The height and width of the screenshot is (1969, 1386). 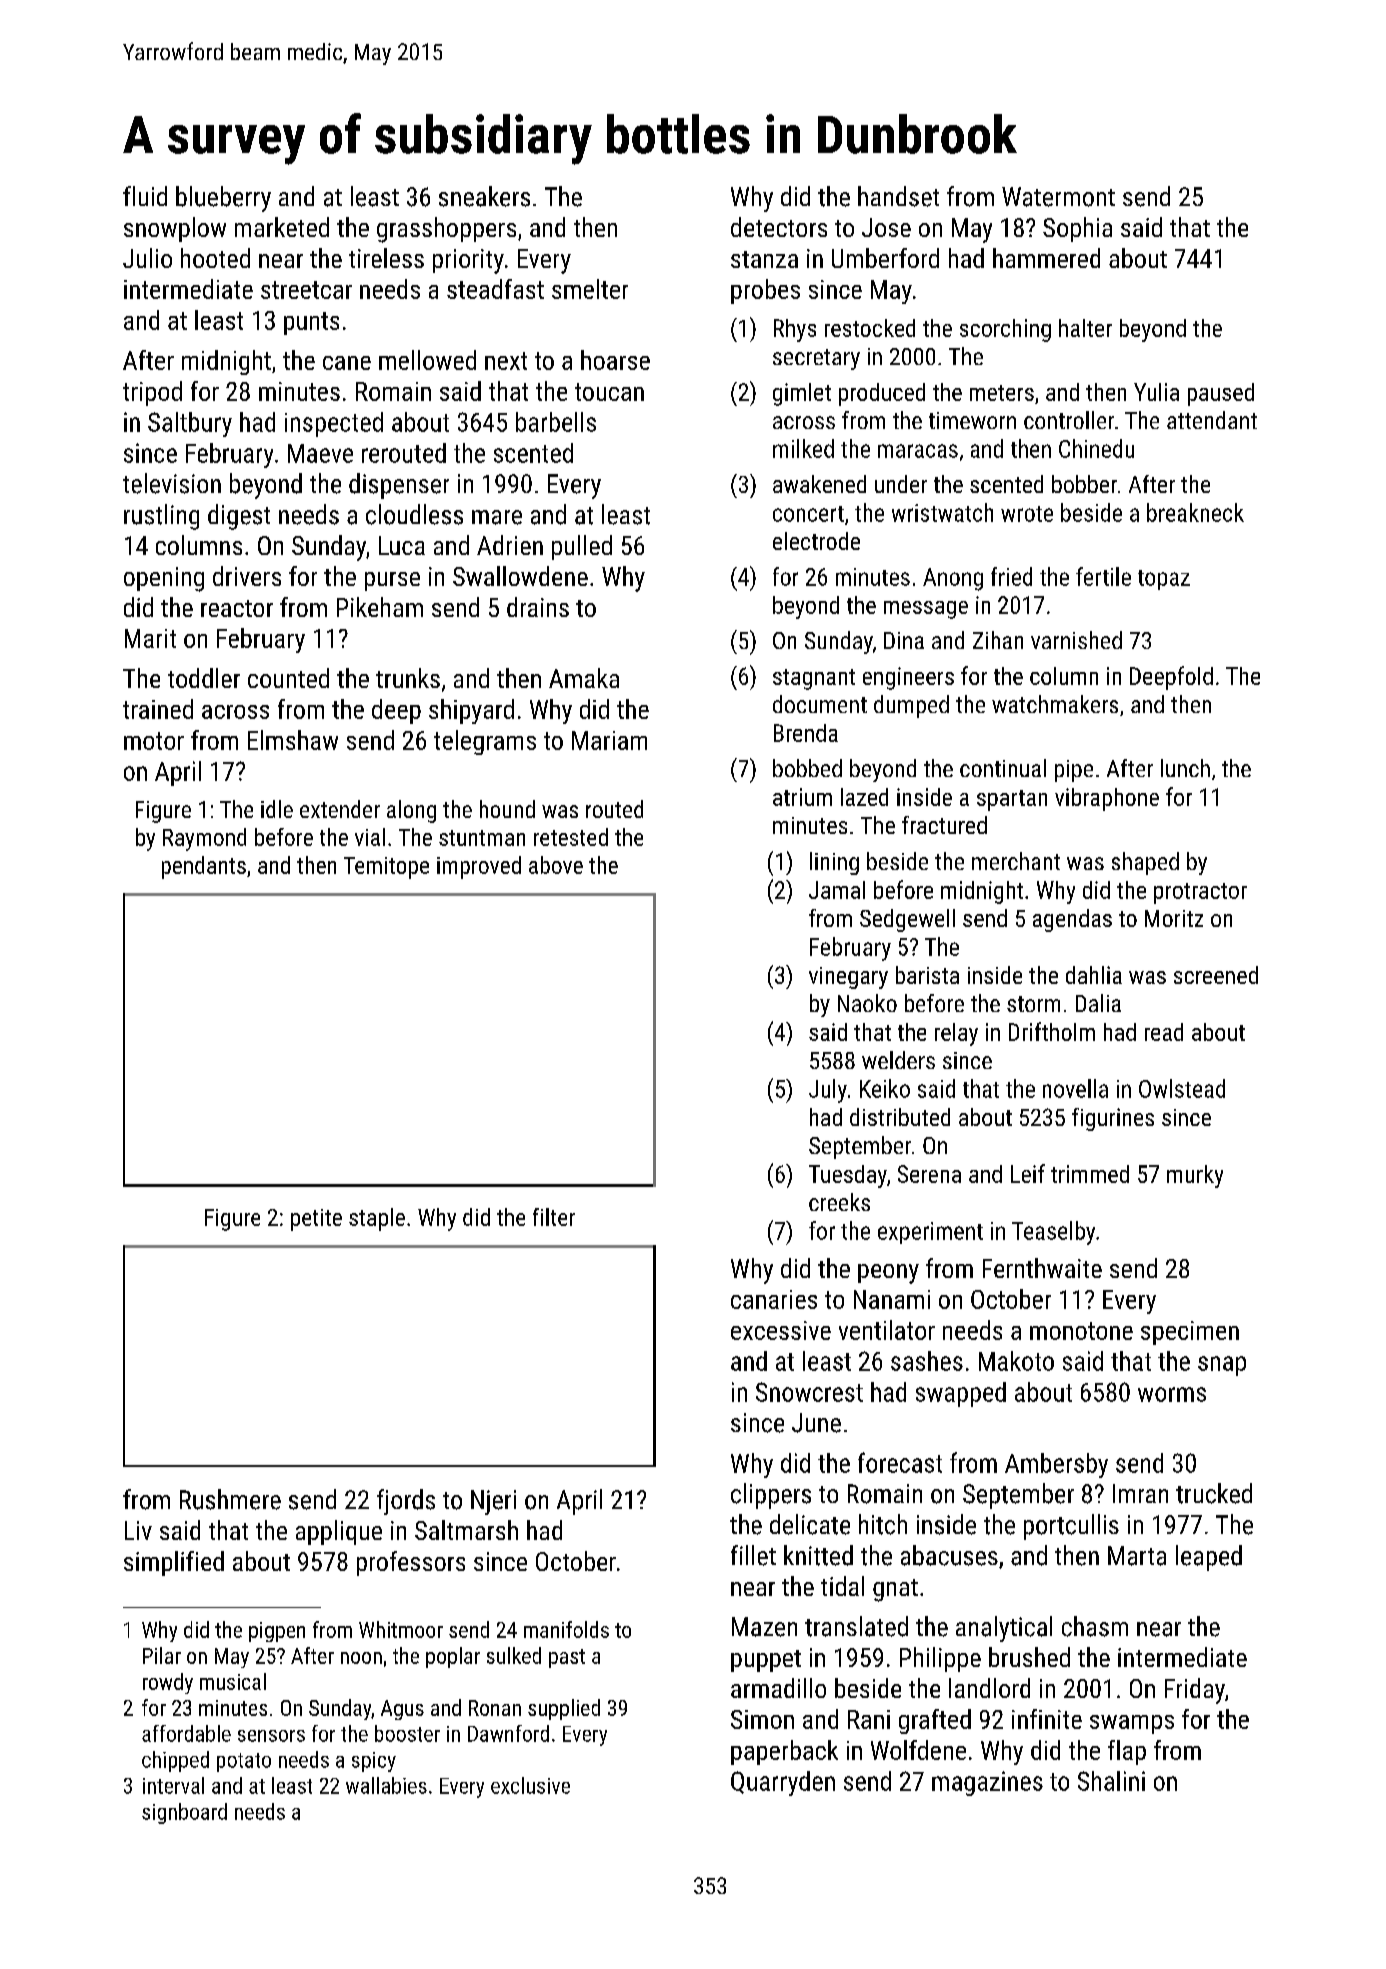 I want to click on swapped, so click(x=961, y=1394).
